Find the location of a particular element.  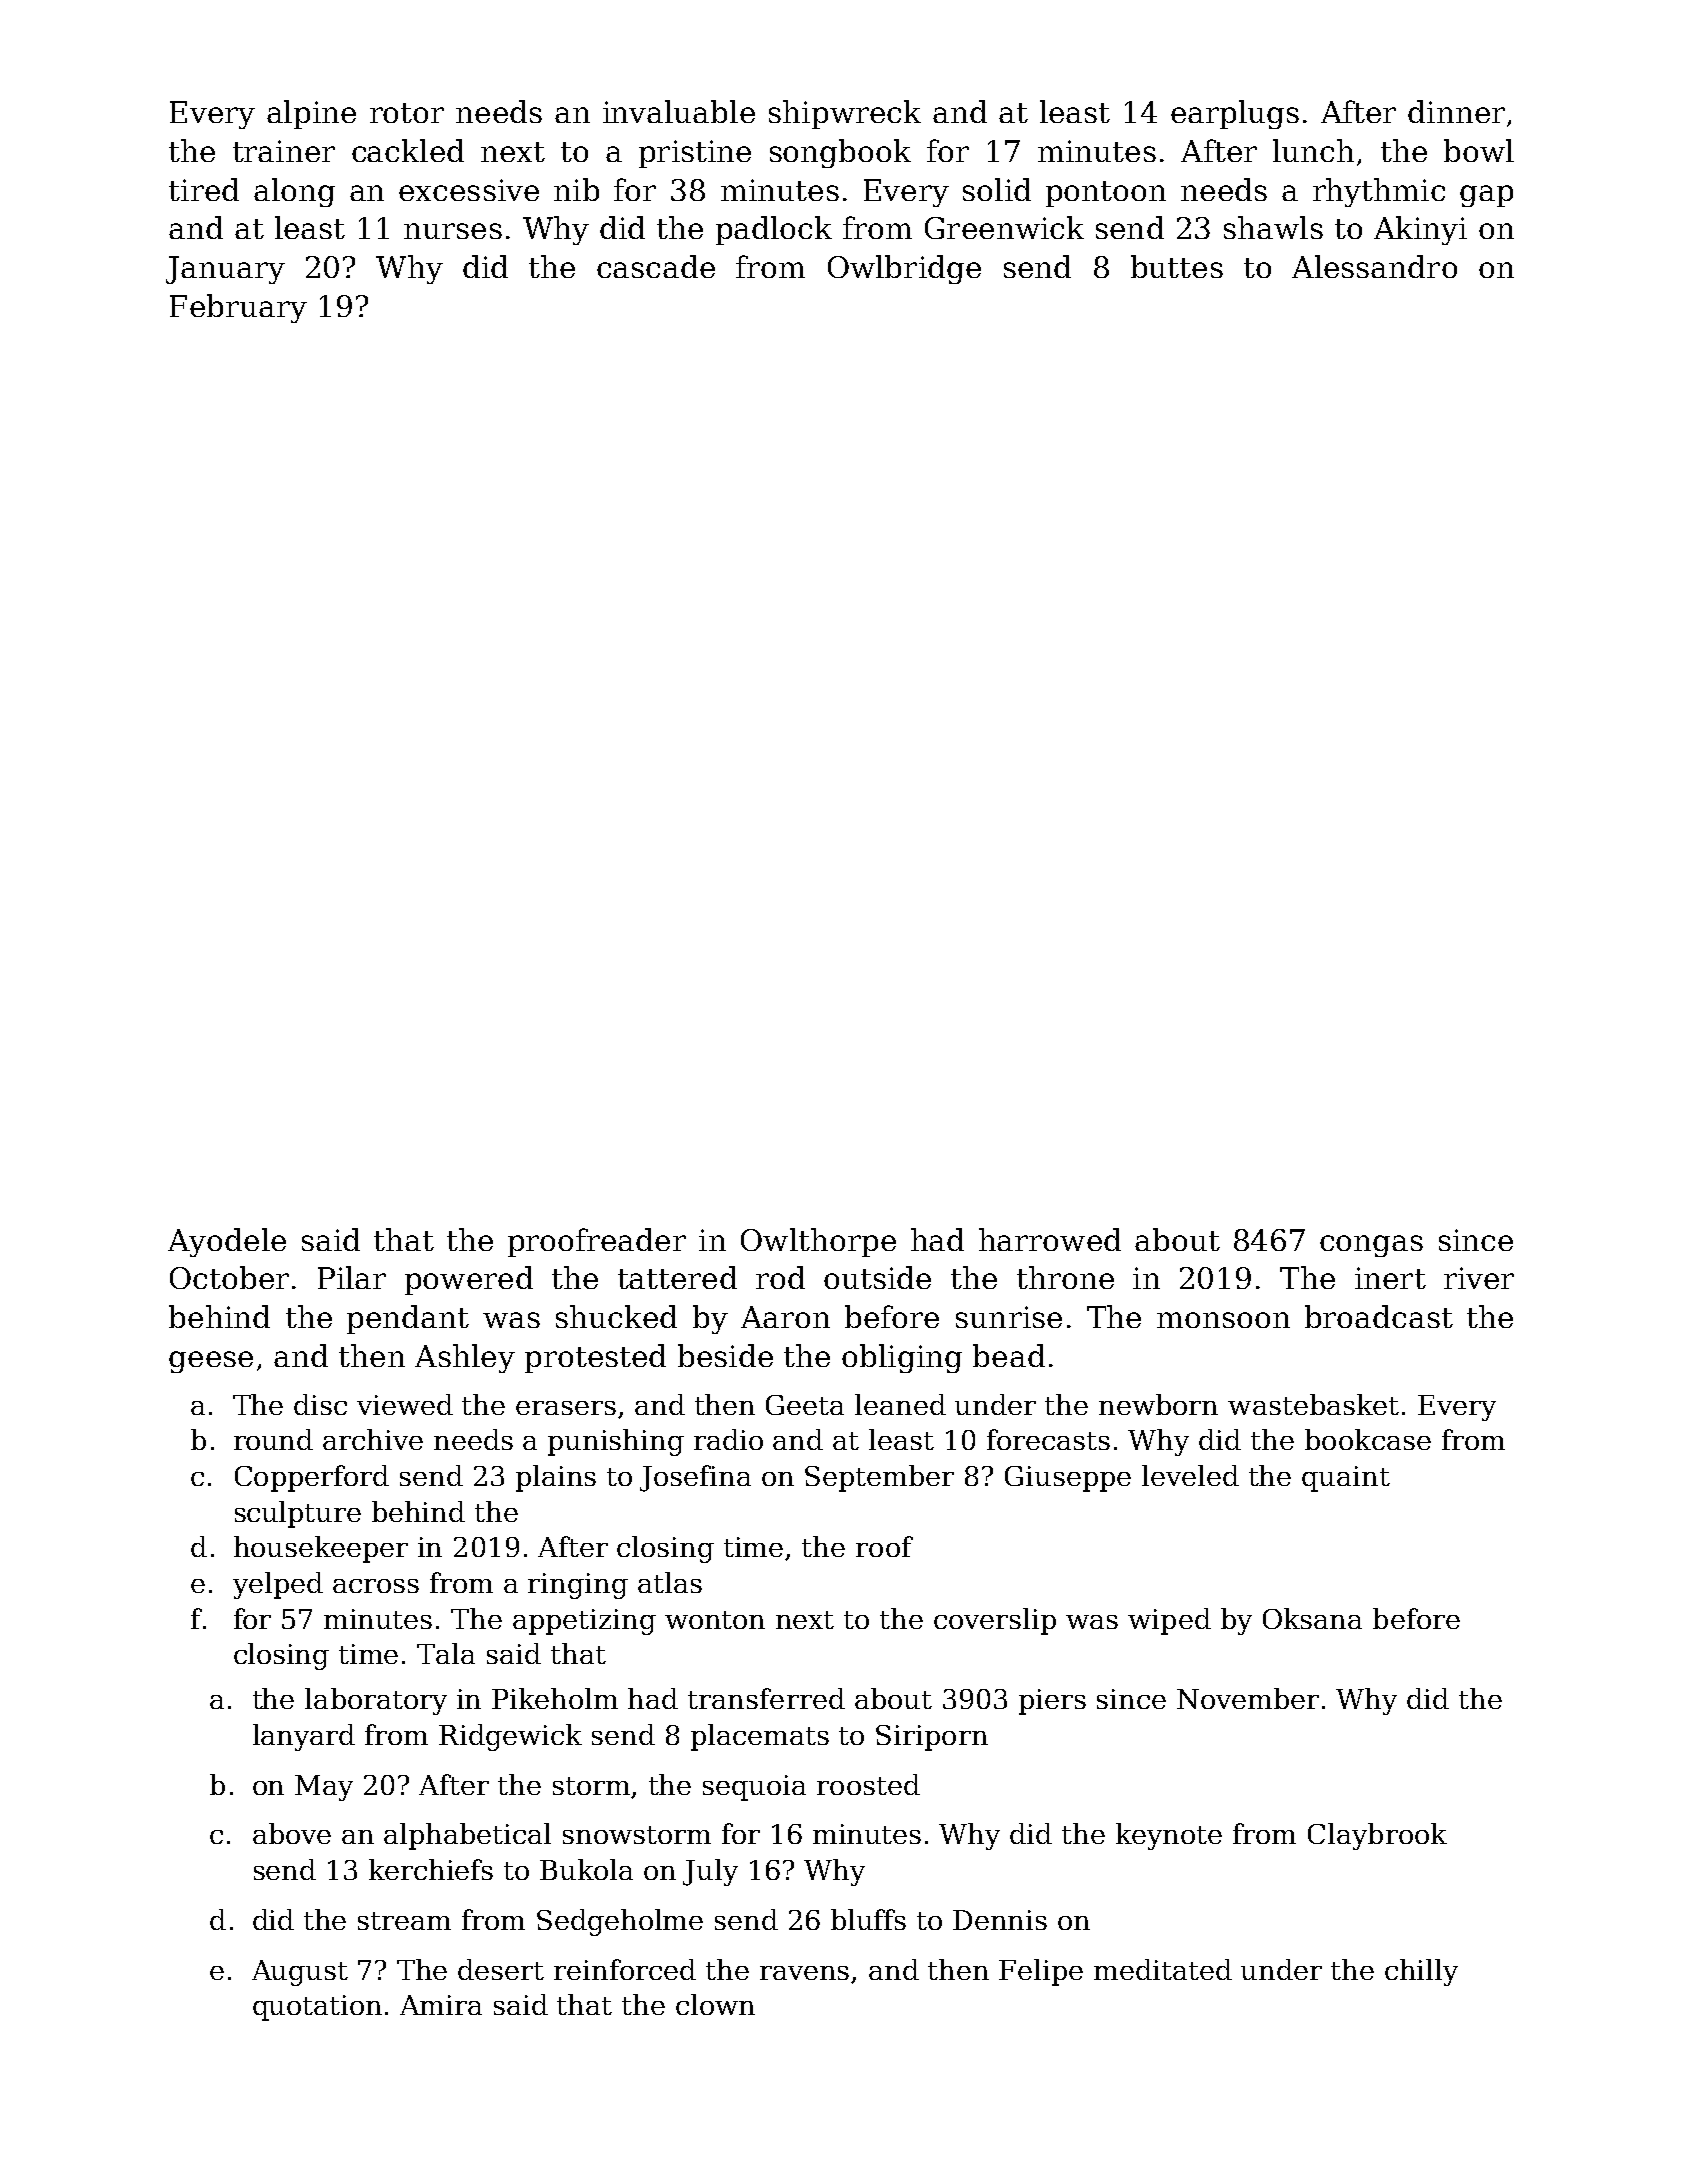

wastebasket is located at coordinates (1313, 1404).
